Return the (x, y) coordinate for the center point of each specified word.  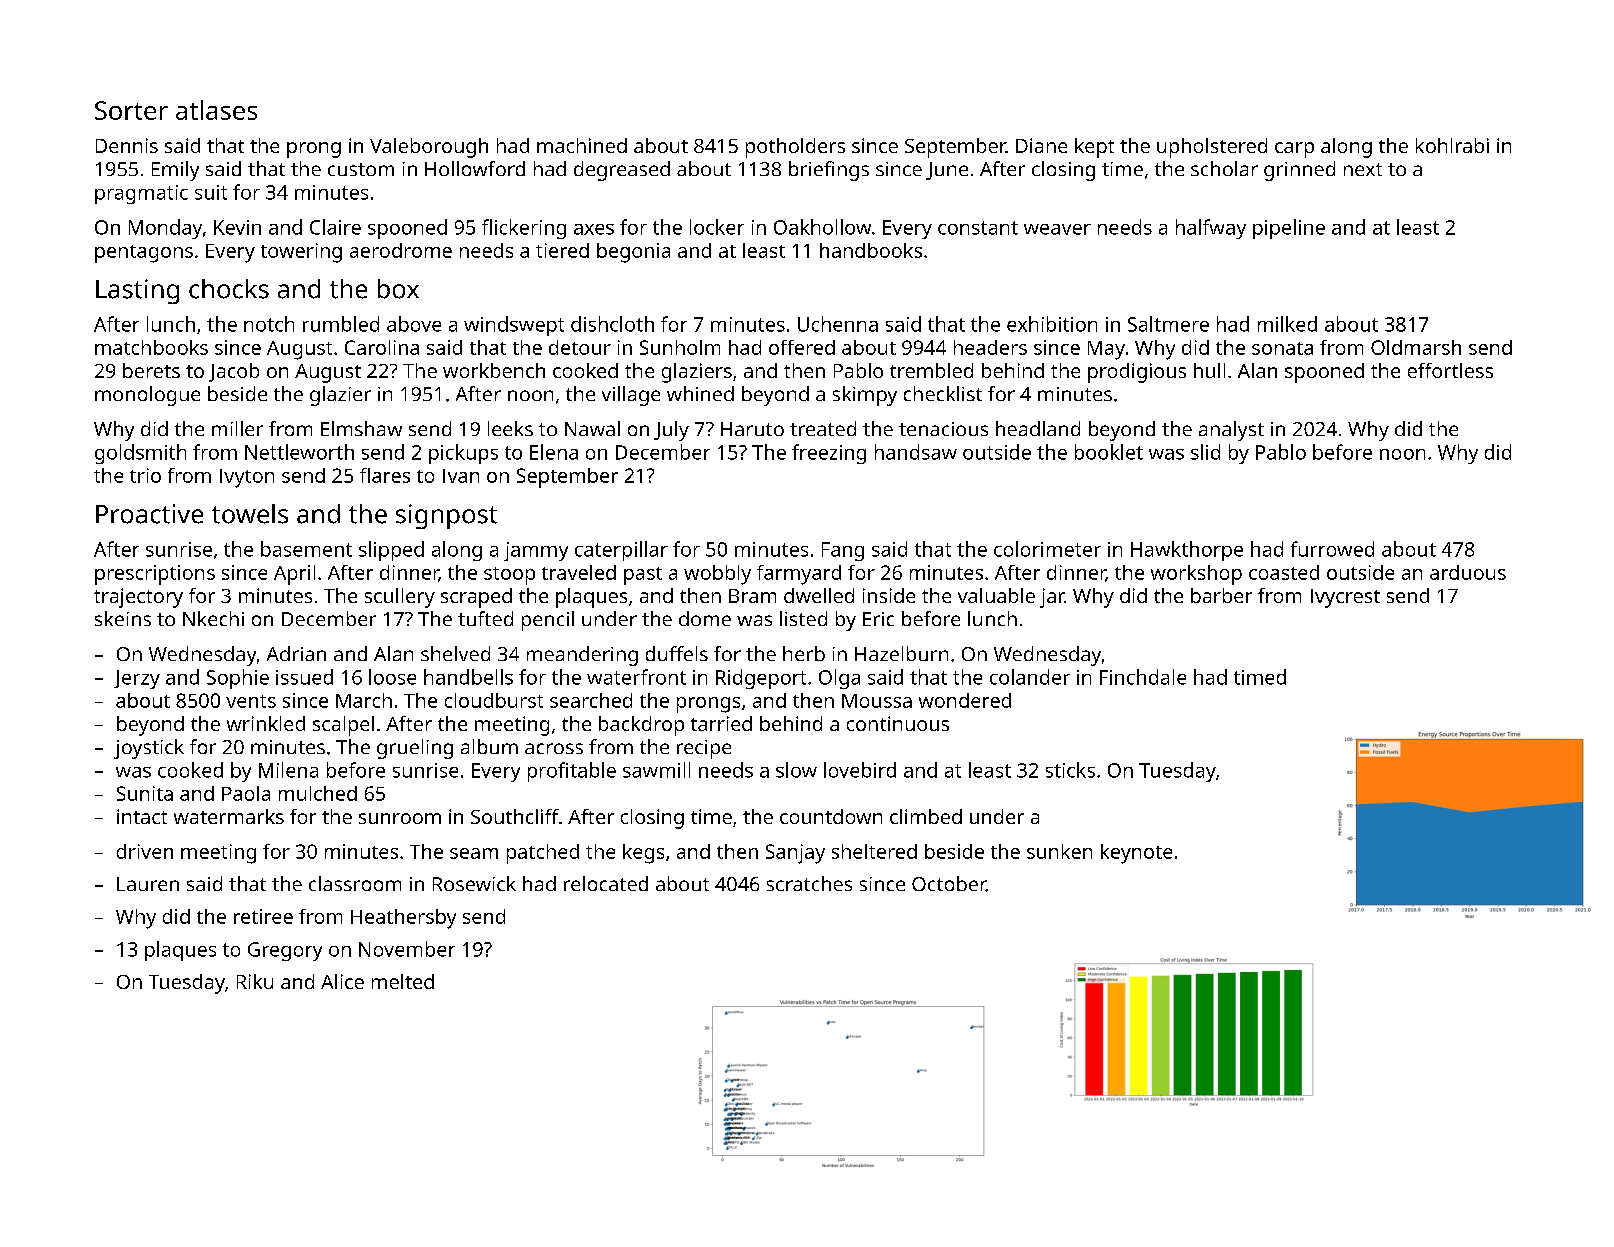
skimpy (865, 396)
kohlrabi (1452, 145)
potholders (795, 148)
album (489, 746)
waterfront (636, 677)
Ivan (461, 476)
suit (211, 192)
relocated (606, 883)
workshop (1196, 575)
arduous (1468, 572)
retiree (263, 916)
